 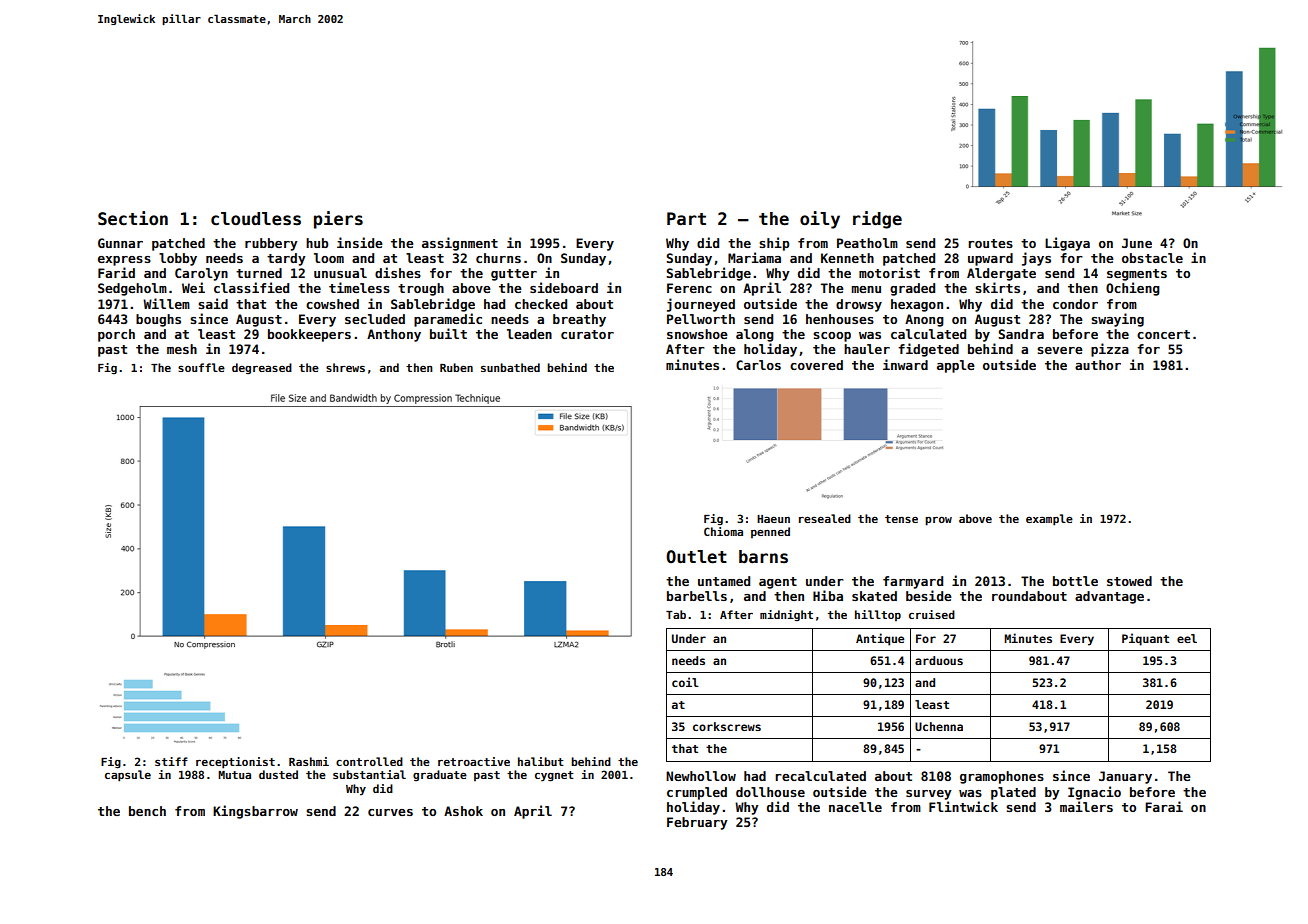 What do you see at coordinates (939, 726) in the screenshot?
I see `Uchenna` at bounding box center [939, 726].
